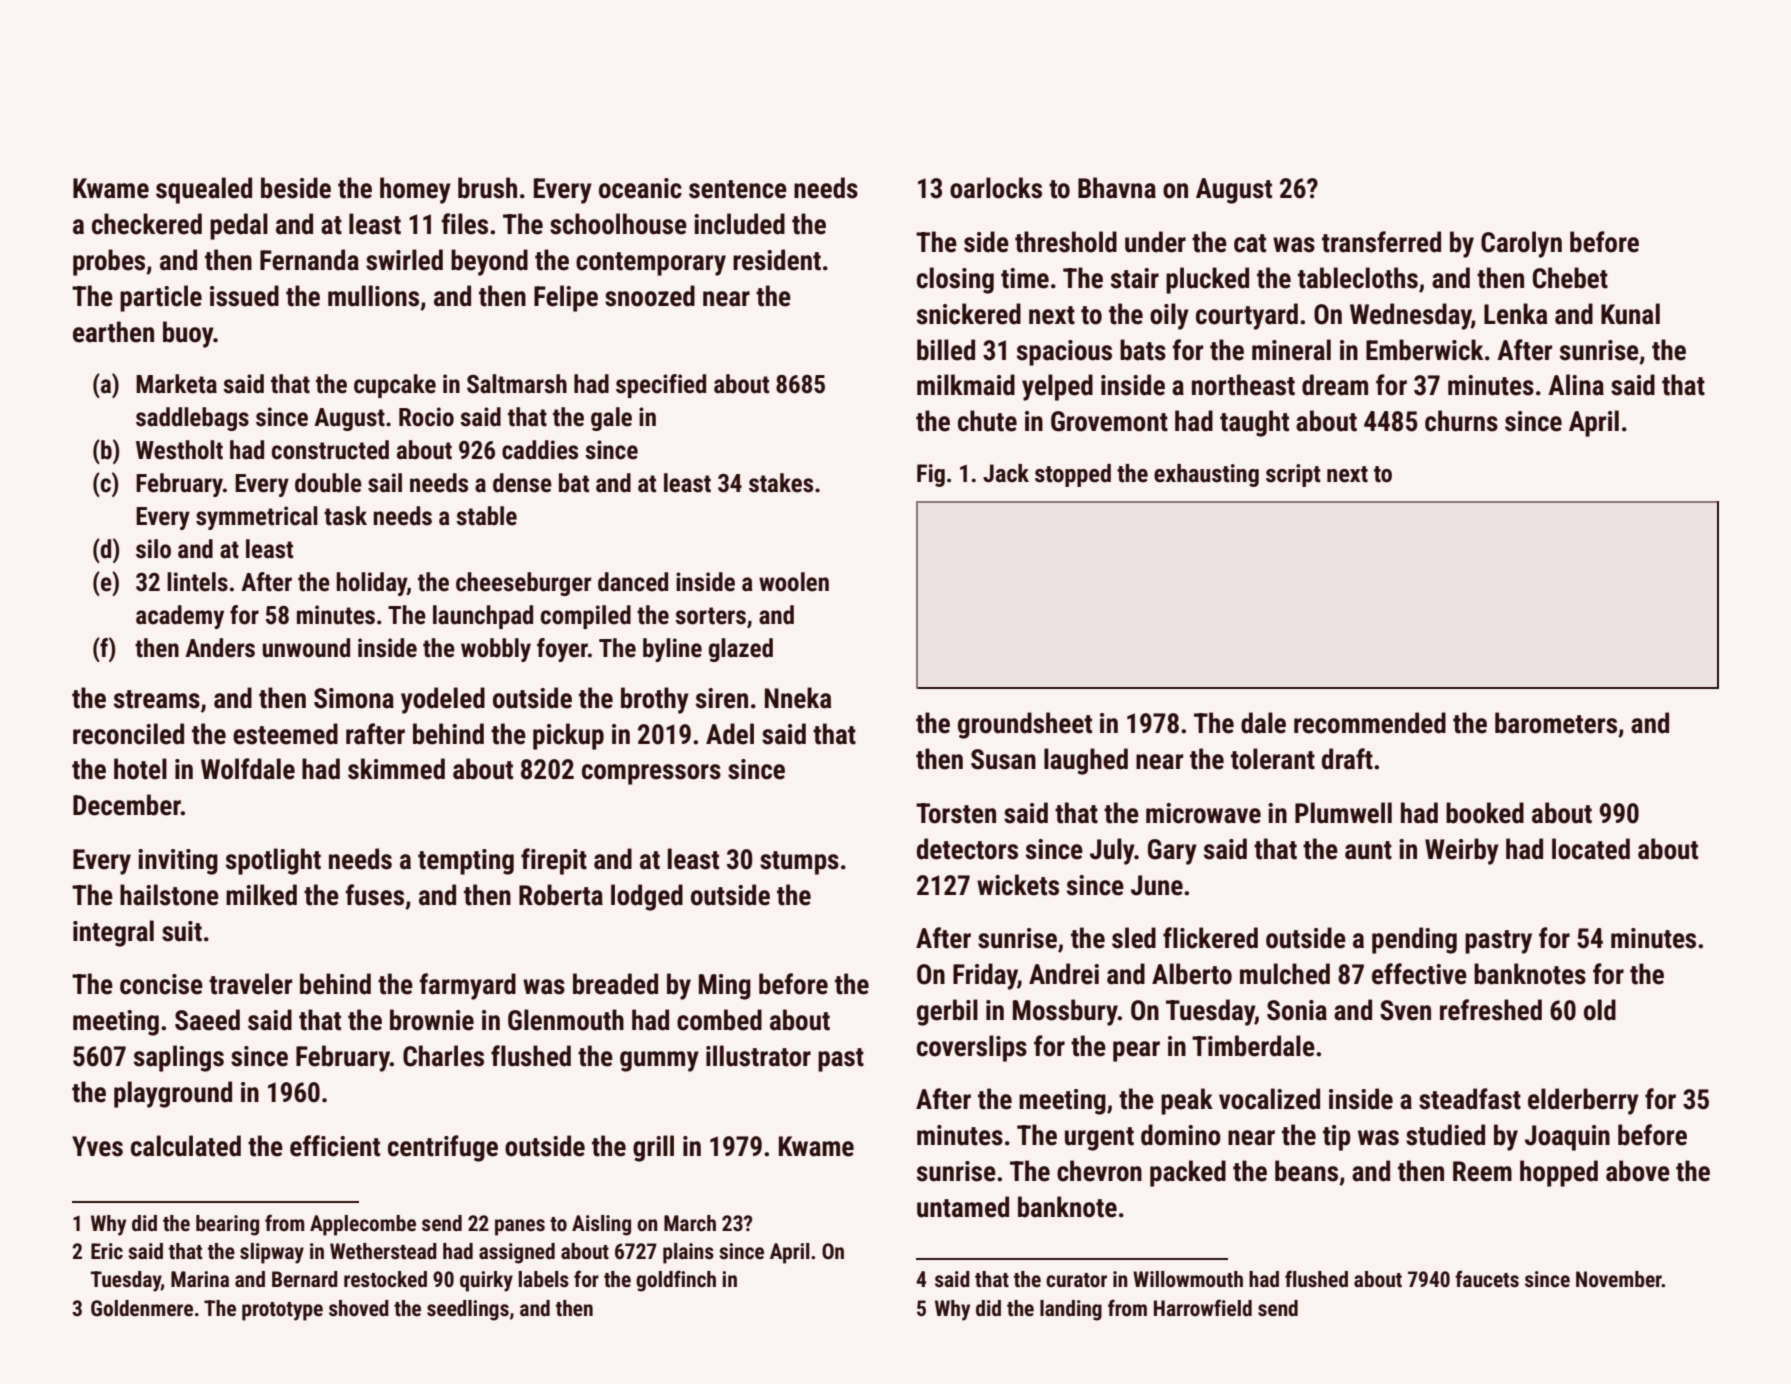 The height and width of the screenshot is (1384, 1791). What do you see at coordinates (161, 984) in the screenshot?
I see `concise` at bounding box center [161, 984].
